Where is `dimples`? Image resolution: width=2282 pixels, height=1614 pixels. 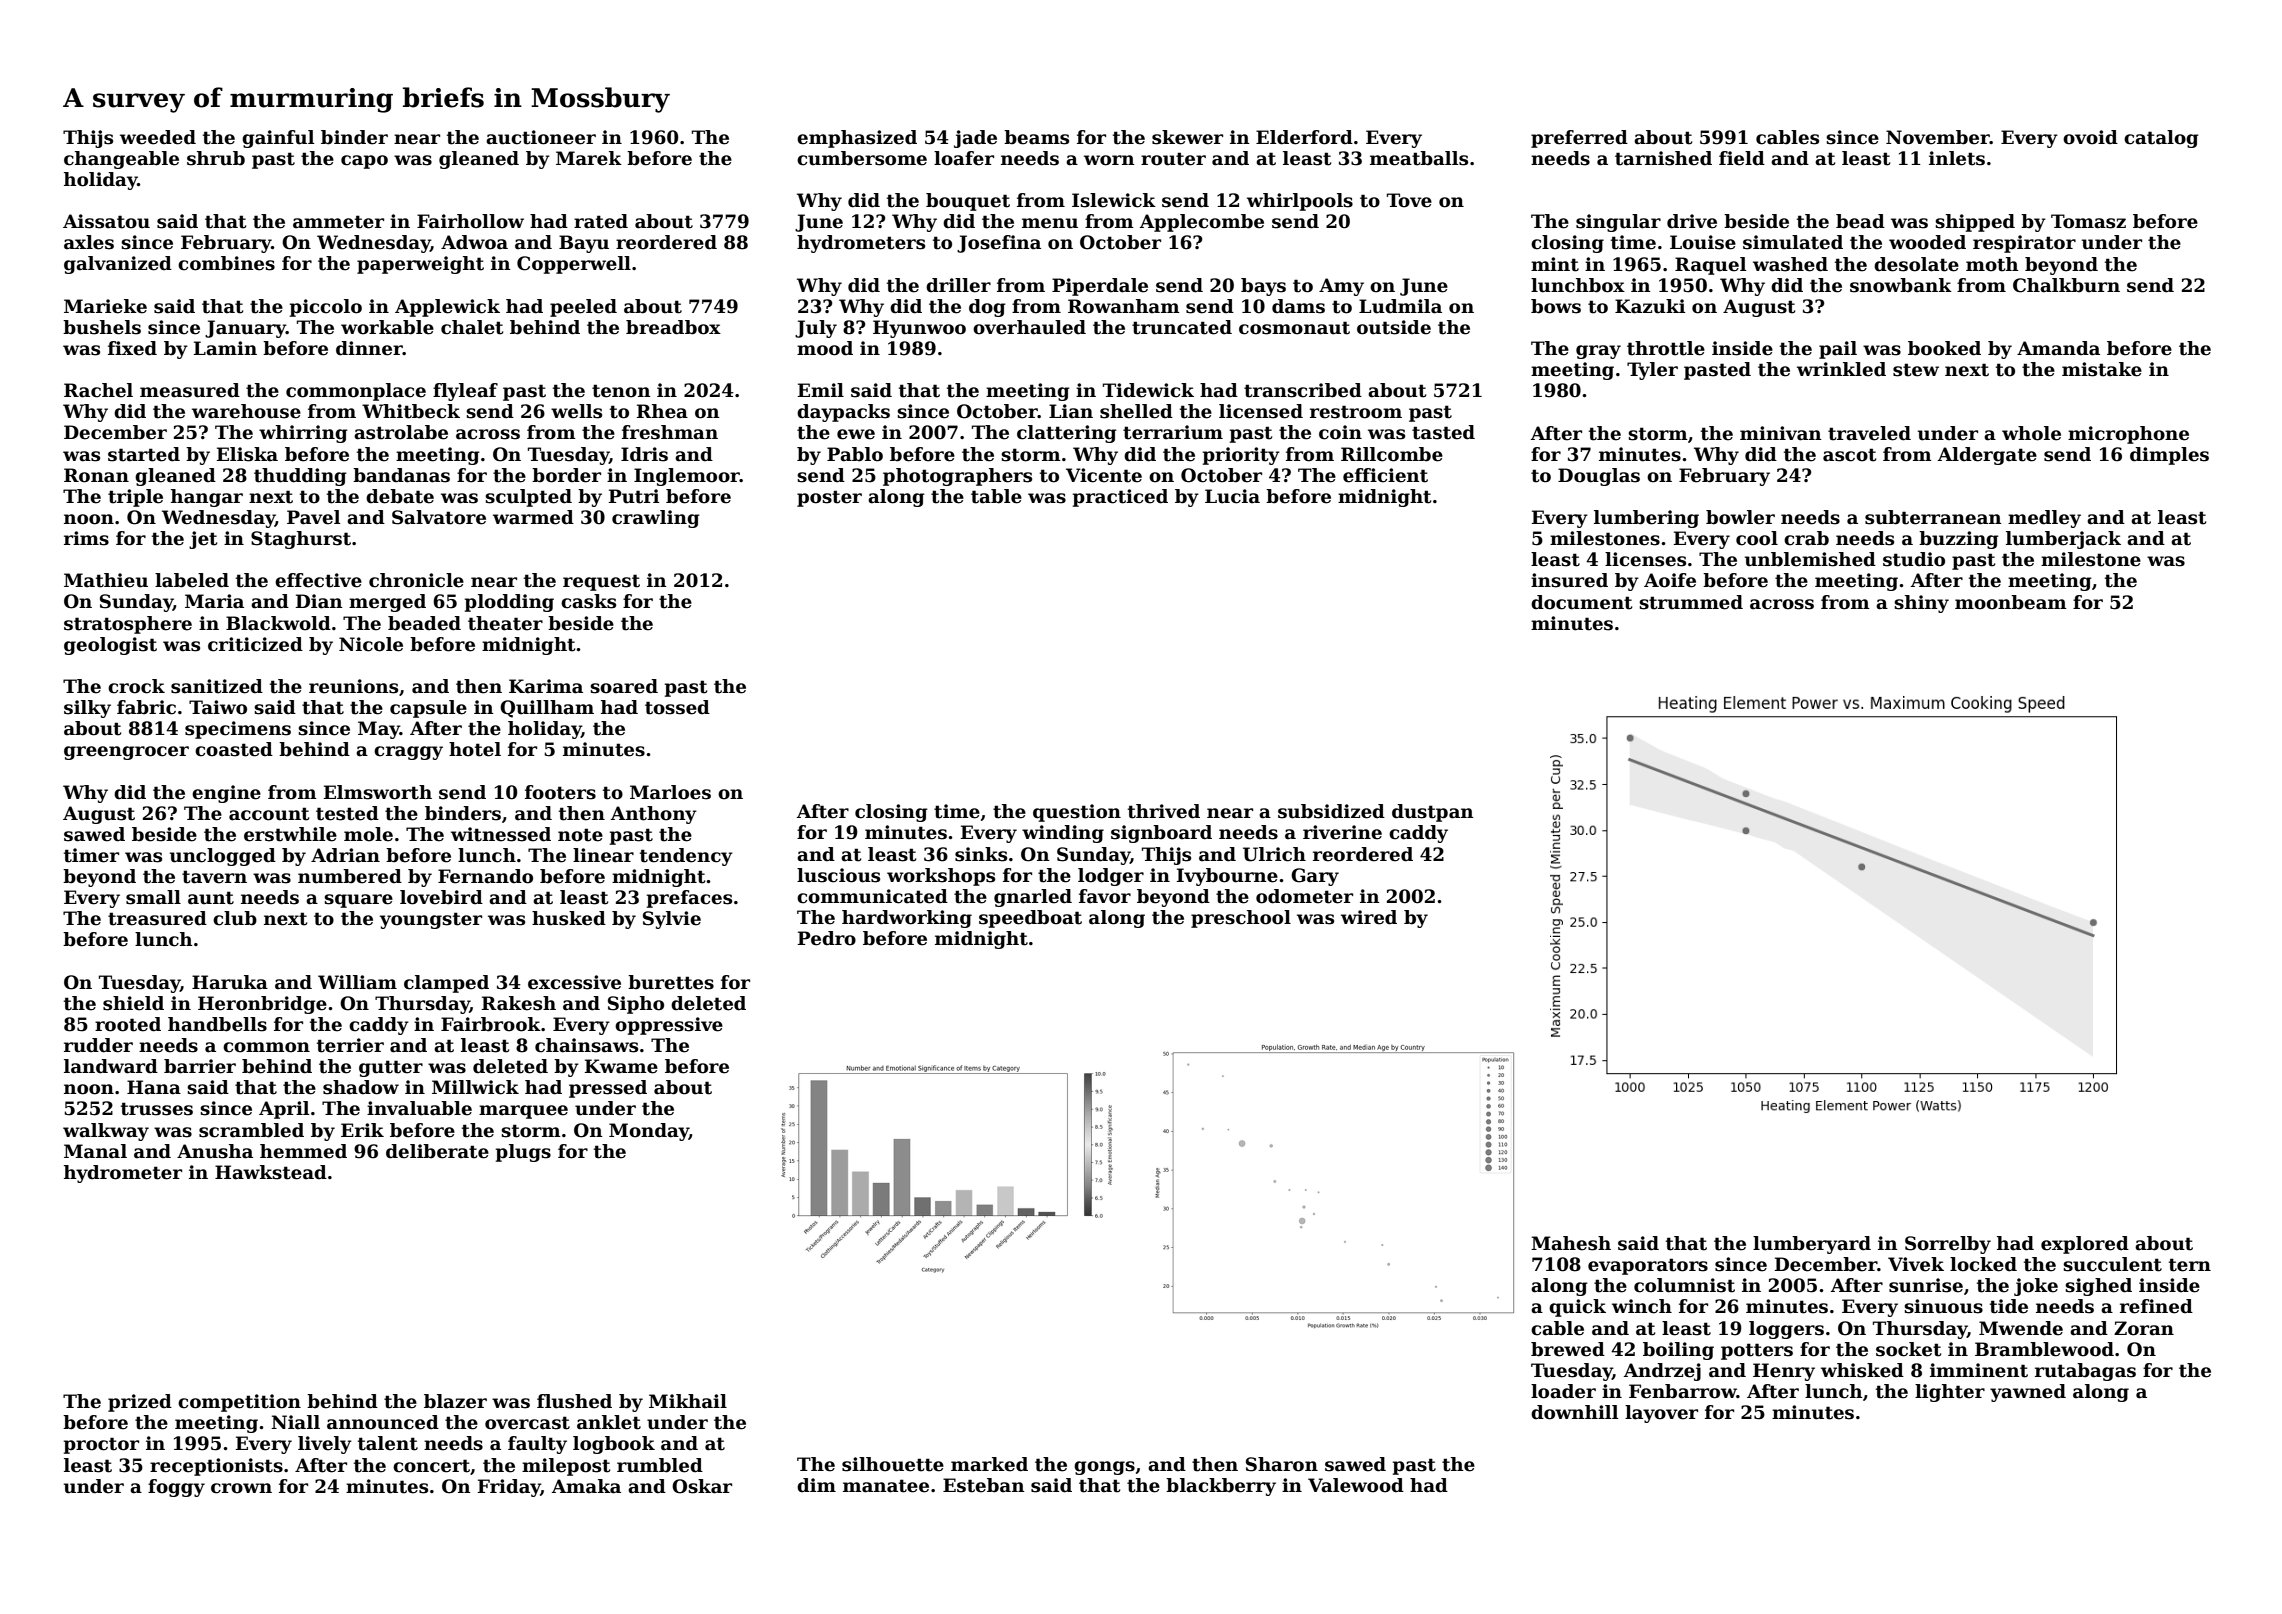
dimples is located at coordinates (2169, 456).
